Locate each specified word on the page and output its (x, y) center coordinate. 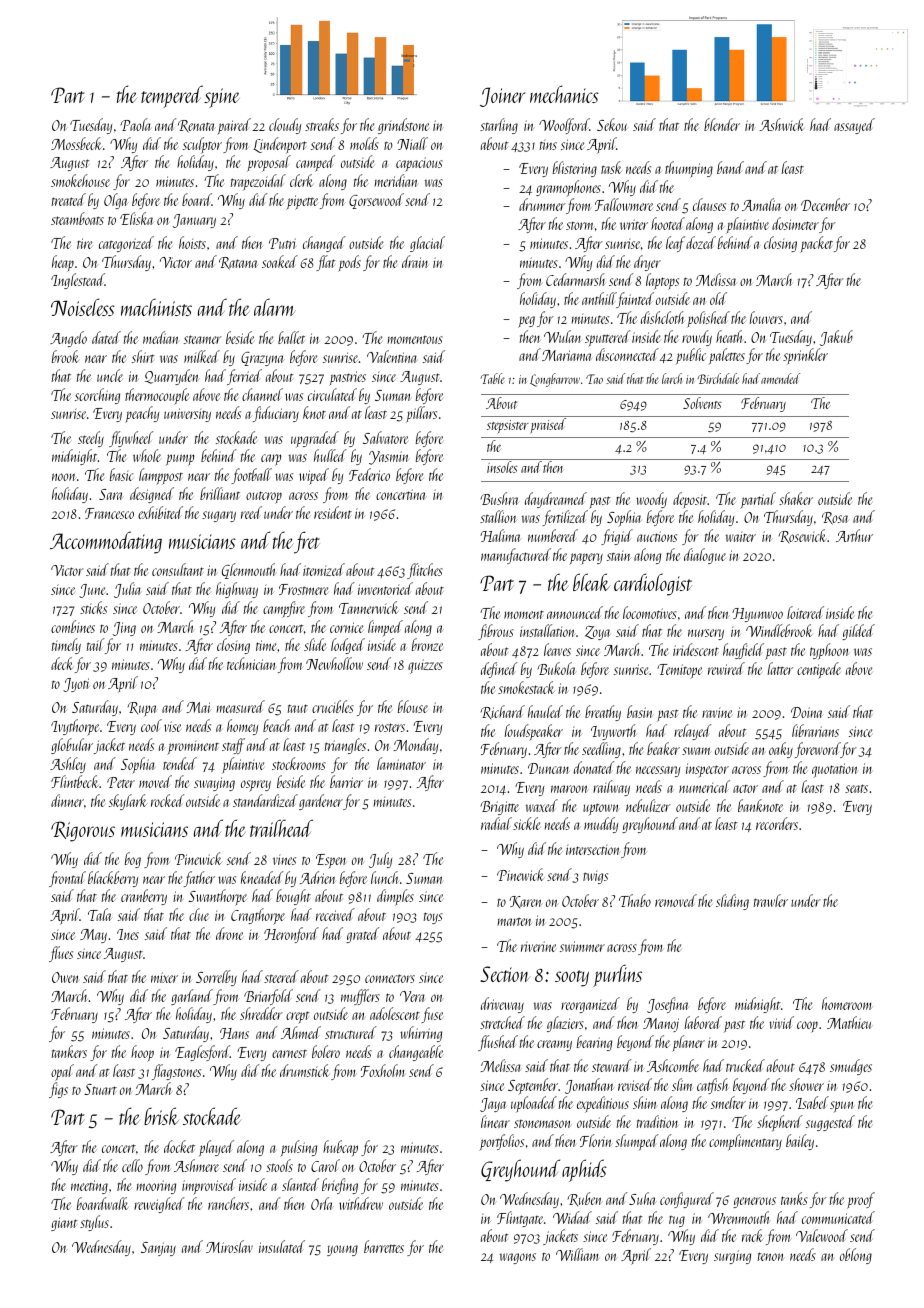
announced (575, 612)
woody (651, 500)
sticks (93, 607)
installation (547, 630)
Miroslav (229, 1246)
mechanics (564, 94)
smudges (851, 1067)
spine (222, 98)
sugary (219, 516)
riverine (538, 946)
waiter (741, 537)
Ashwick (782, 124)
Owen (65, 977)
